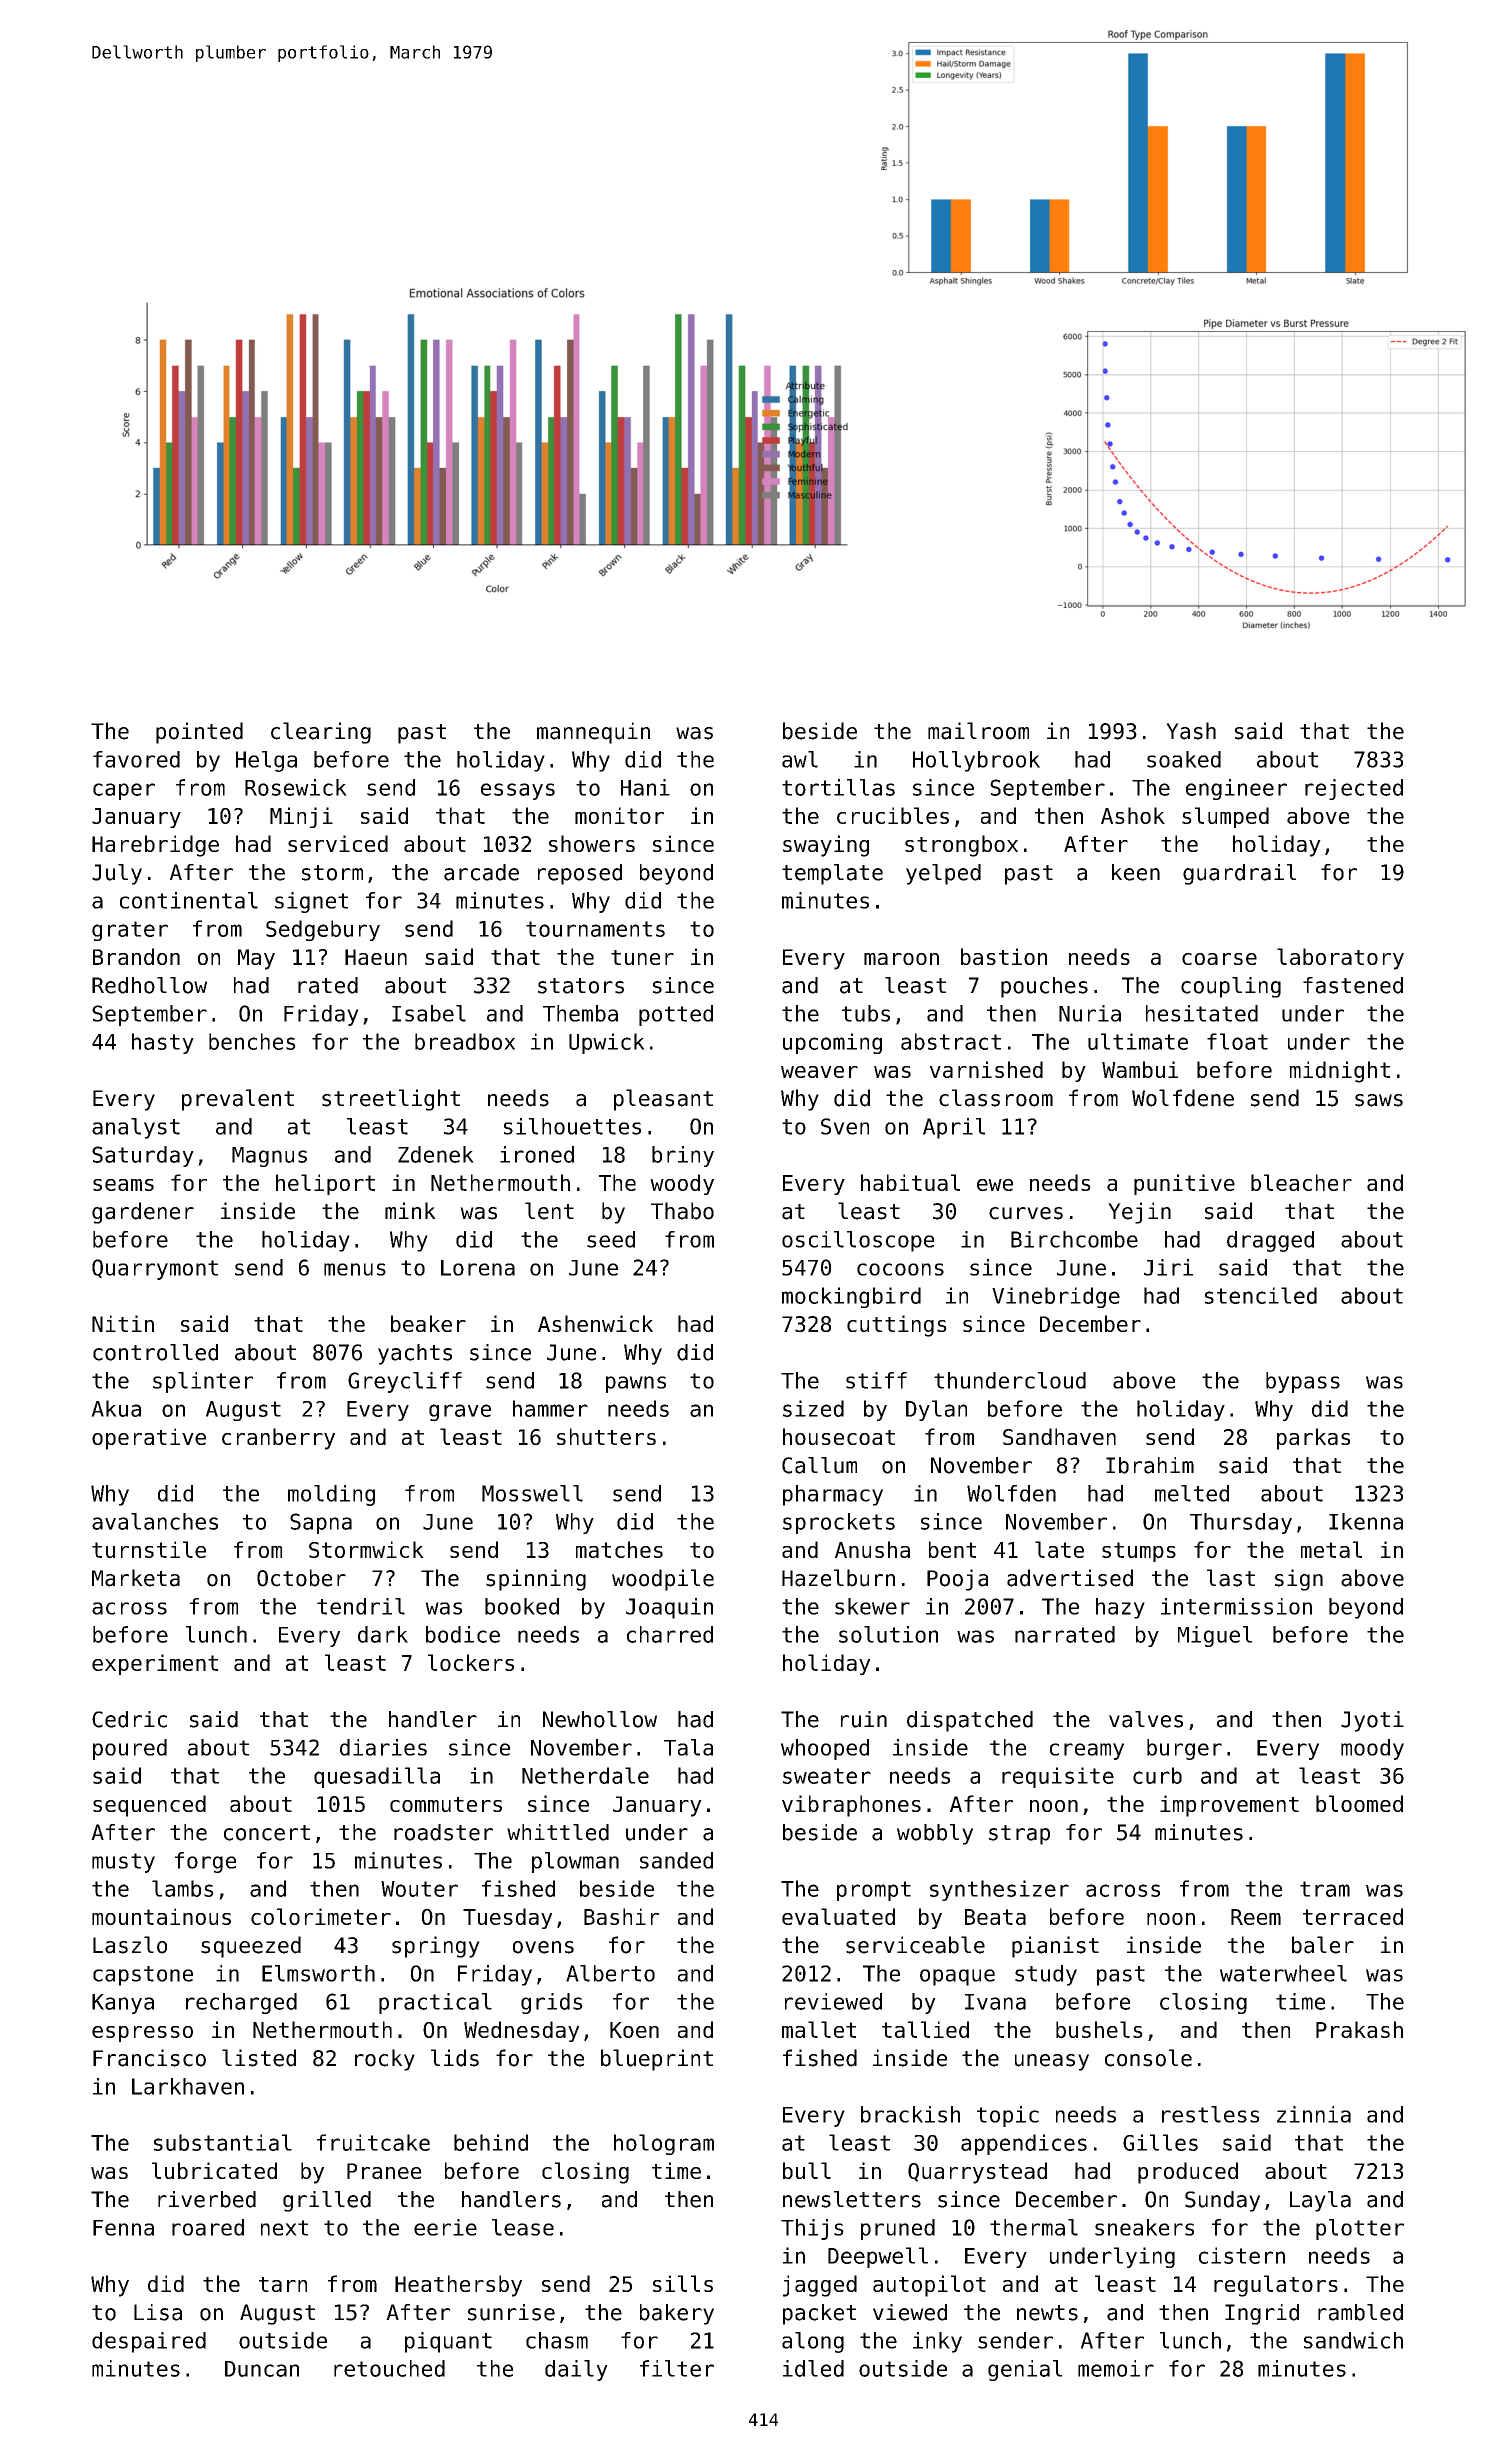 This image has width=1496, height=2464. I want to click on pointed, so click(199, 733).
